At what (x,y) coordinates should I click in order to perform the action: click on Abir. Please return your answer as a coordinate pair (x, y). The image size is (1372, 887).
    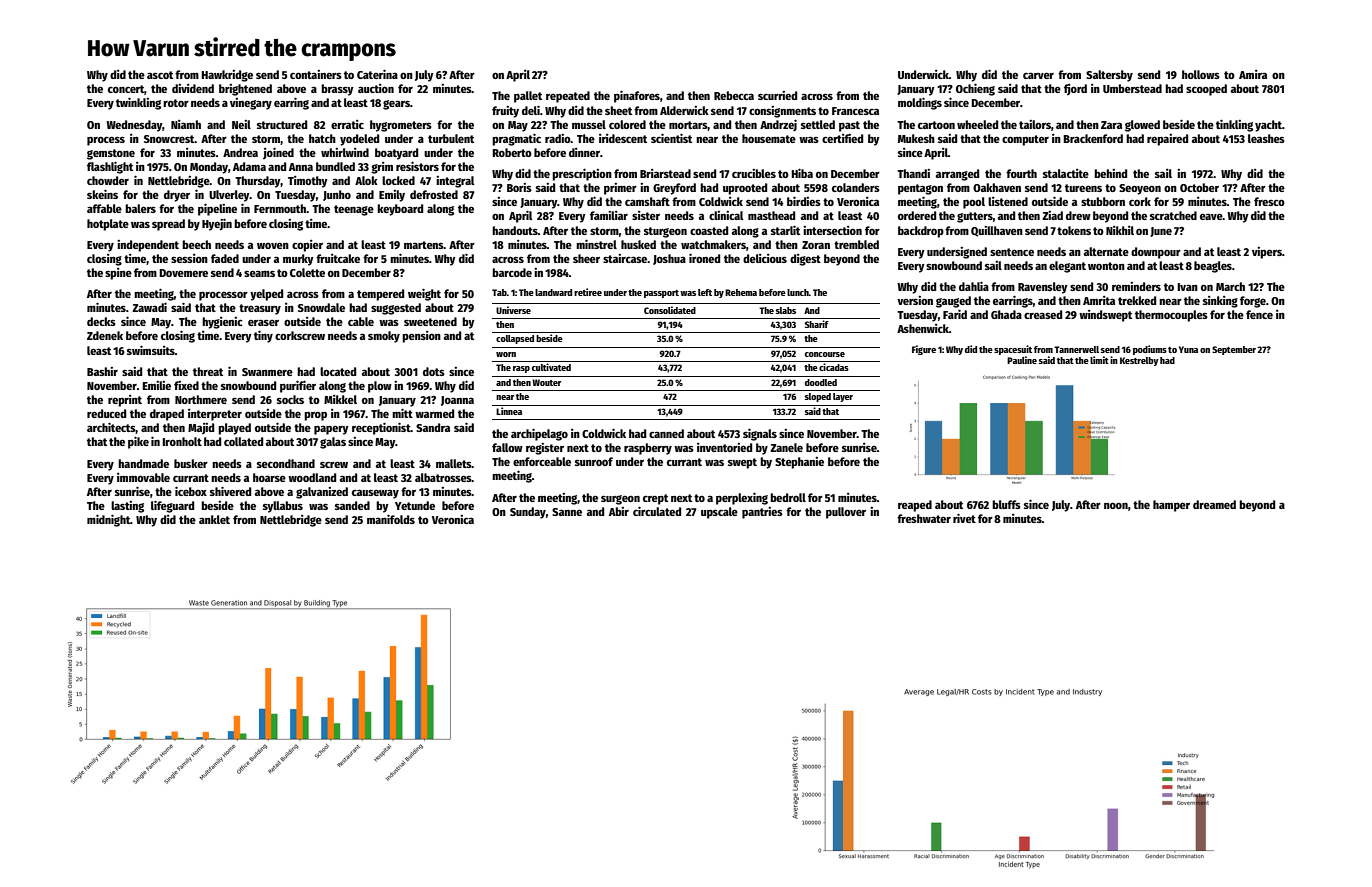
    Looking at the image, I should click on (619, 511).
